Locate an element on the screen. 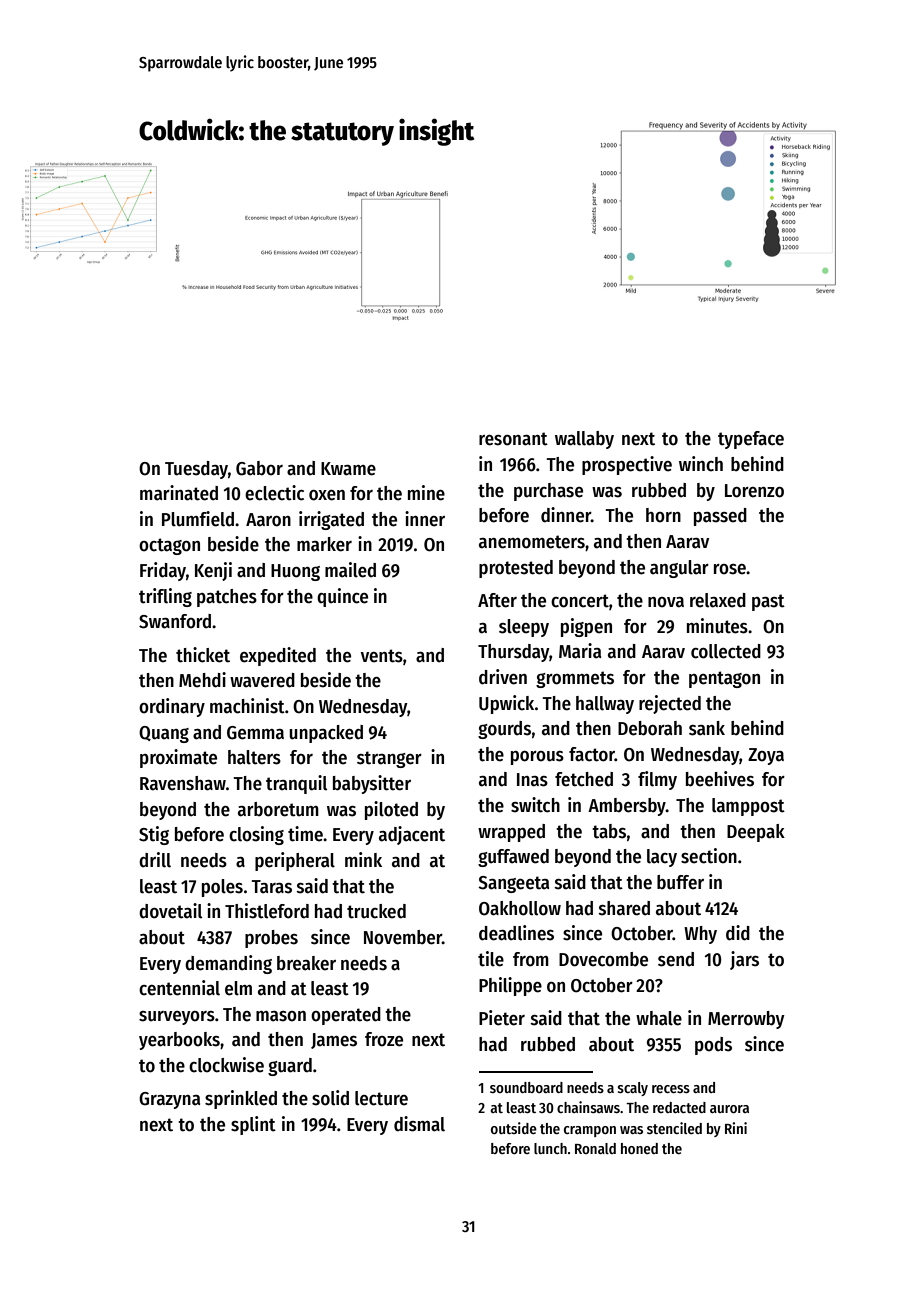 Image resolution: width=924 pixels, height=1311 pixels. mink is located at coordinates (363, 859).
